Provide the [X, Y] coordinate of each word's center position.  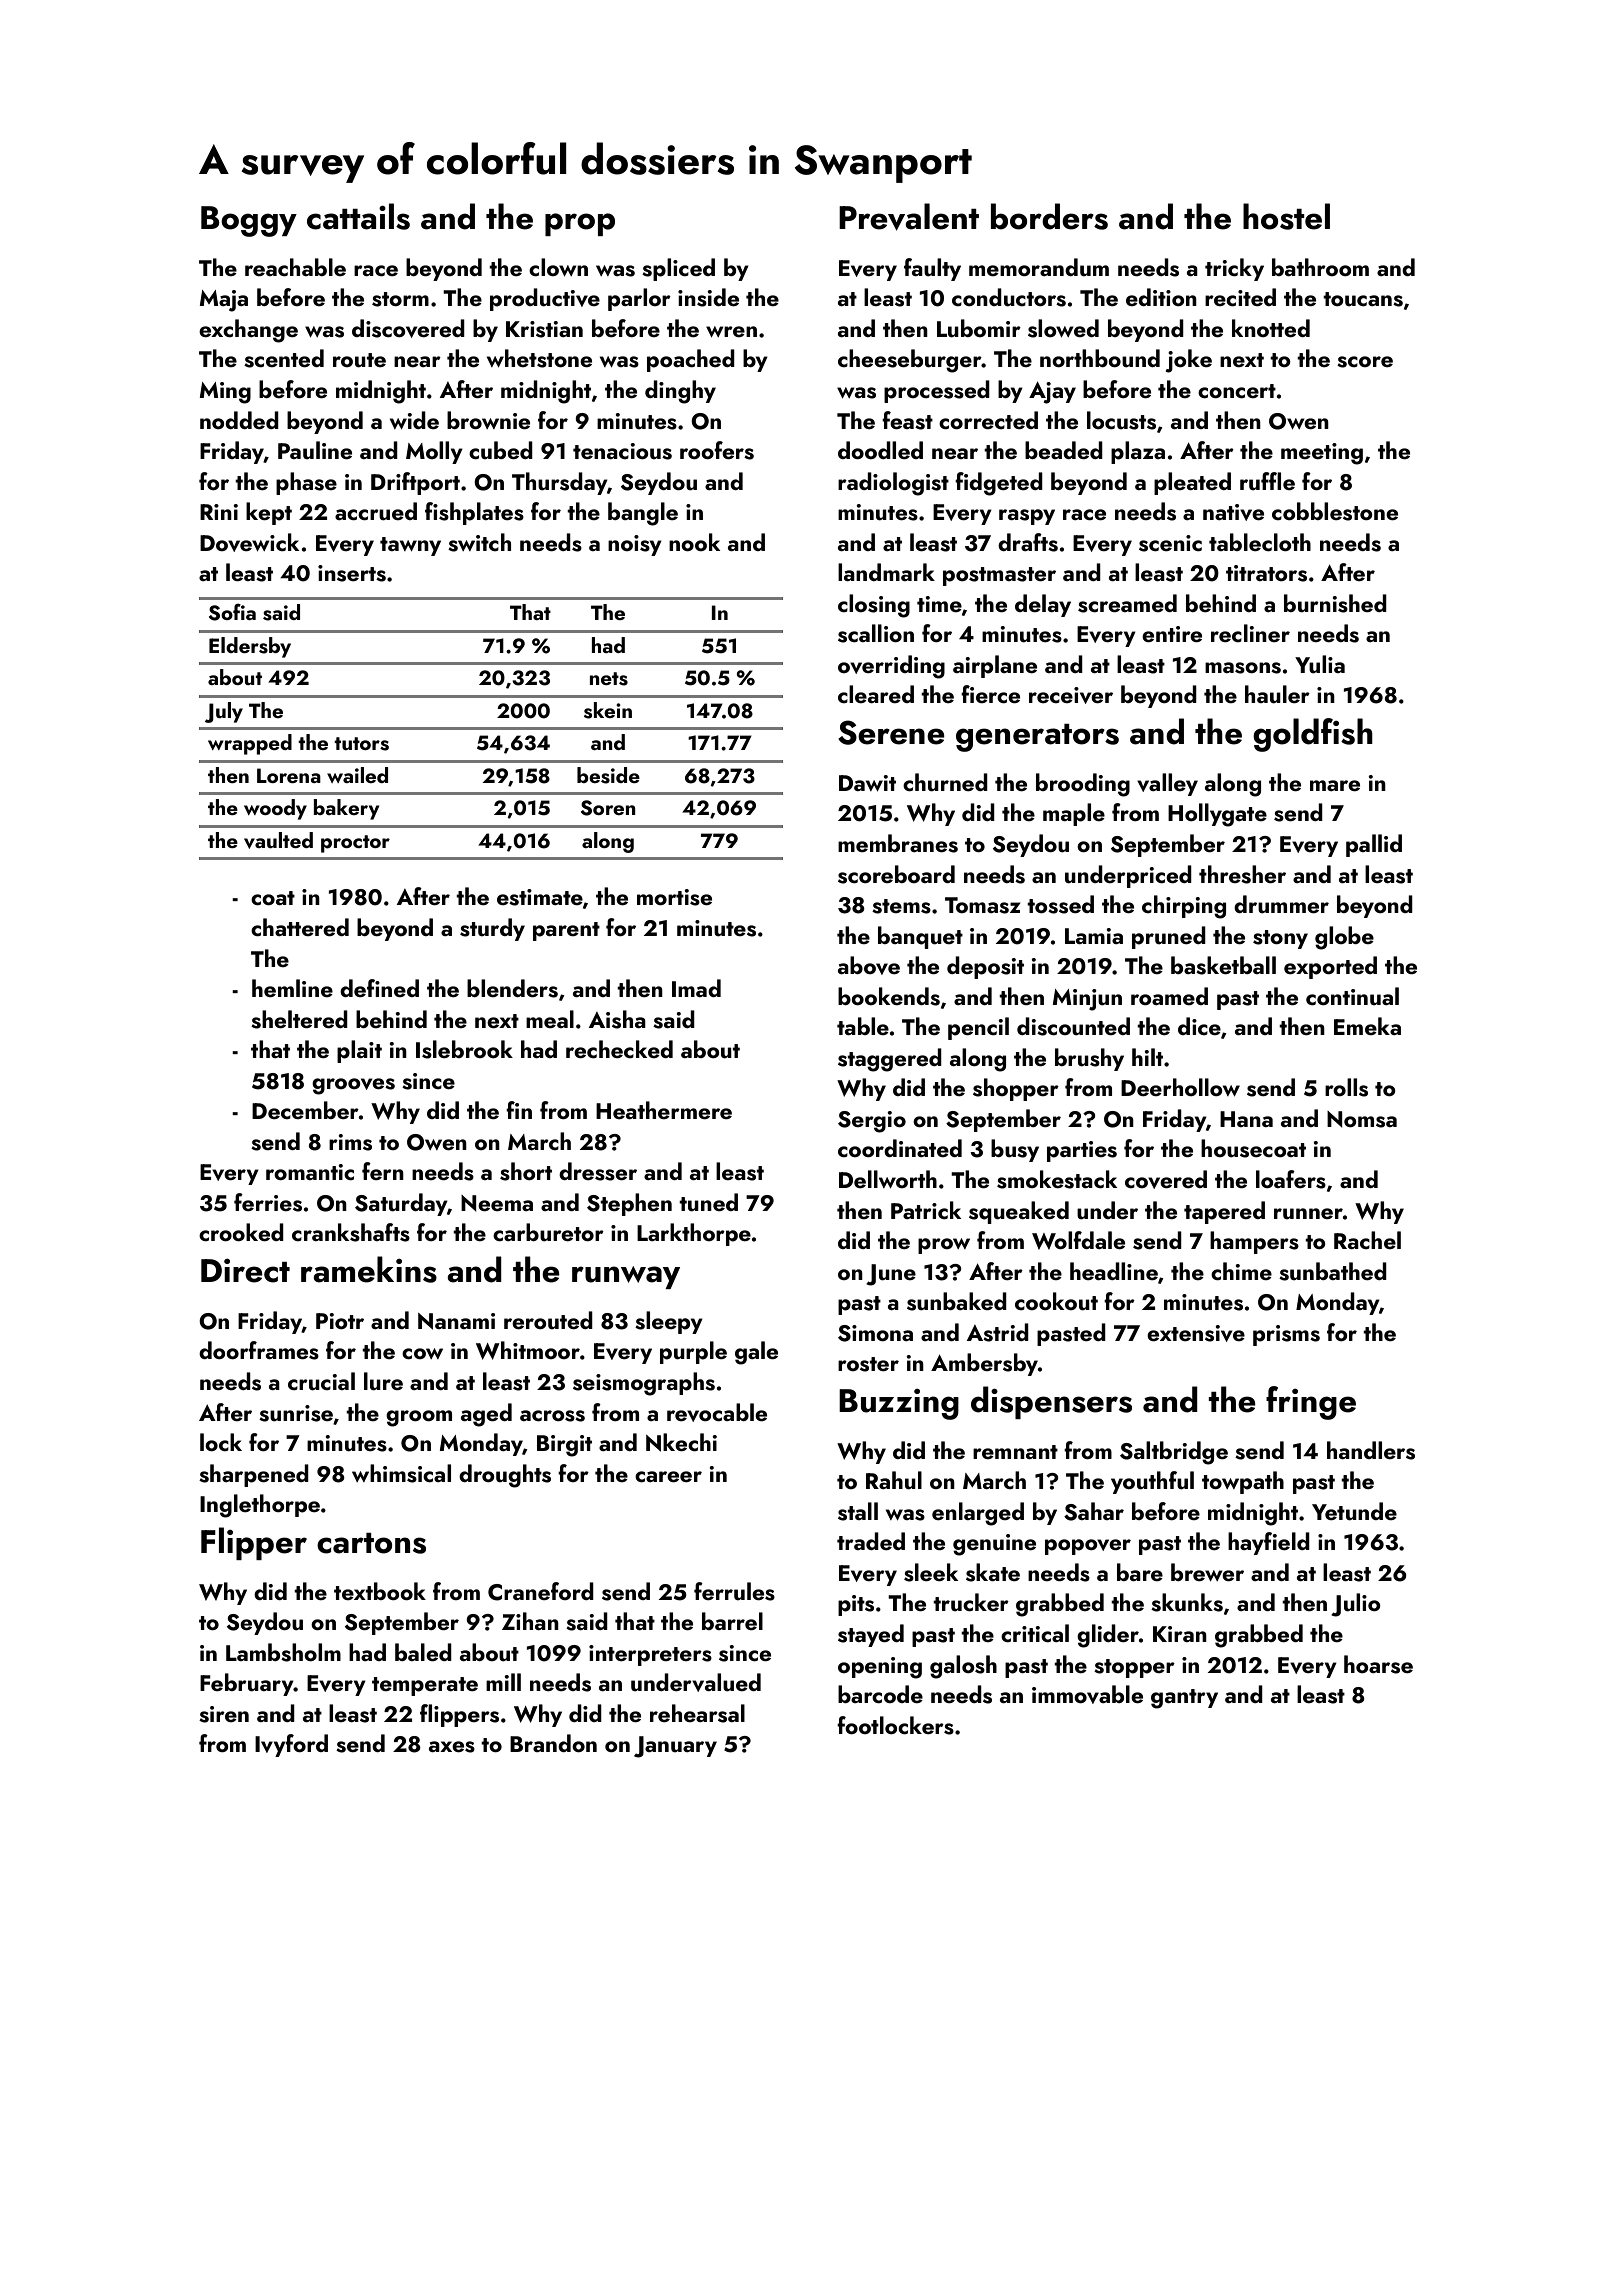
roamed [1169, 996]
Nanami [456, 1321]
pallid [1374, 845]
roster [868, 1364]
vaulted [278, 840]
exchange [248, 331]
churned [945, 782]
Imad [696, 988]
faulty [932, 269]
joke [1189, 361]
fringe [1311, 1403]
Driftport [415, 483]
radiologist [893, 484]
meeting [1322, 454]
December [305, 1110]
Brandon [553, 1743]
